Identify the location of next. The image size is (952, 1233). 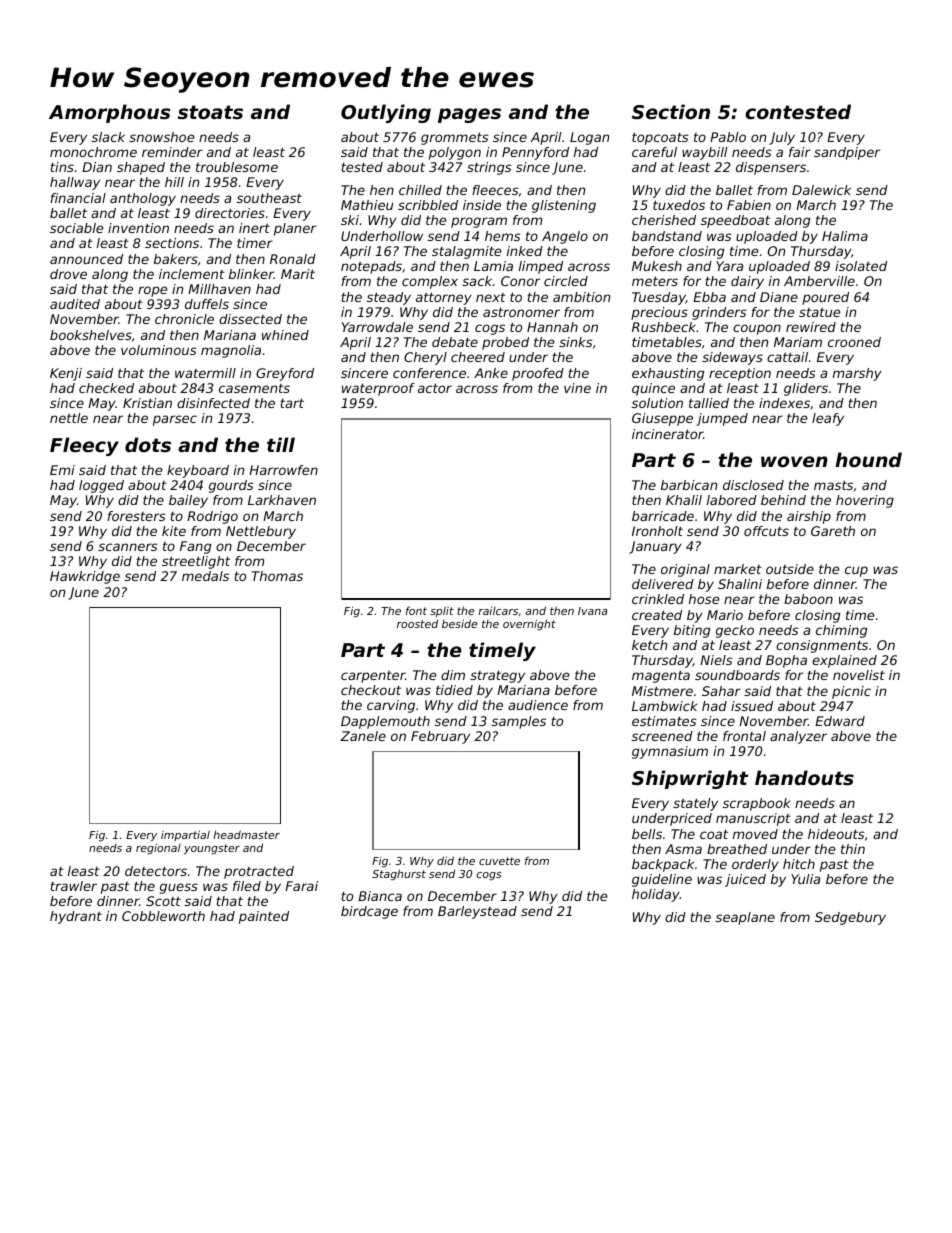
(491, 297).
